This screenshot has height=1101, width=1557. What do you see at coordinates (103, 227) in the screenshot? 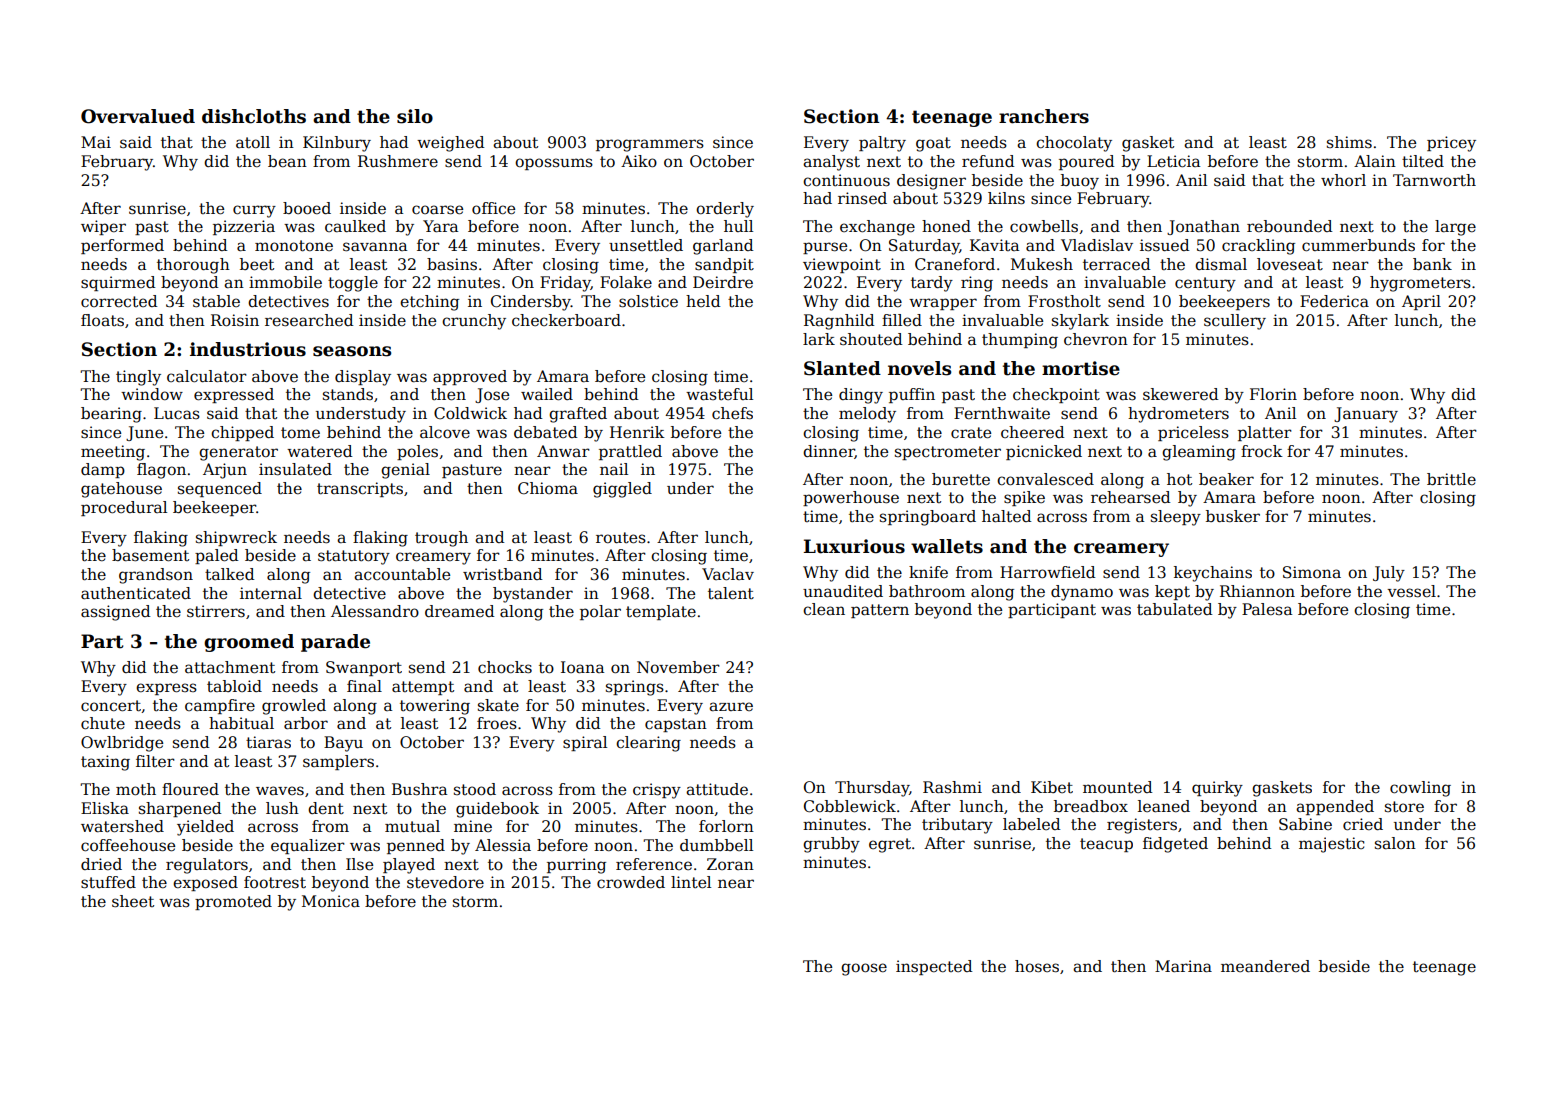
I see `wiper` at bounding box center [103, 227].
